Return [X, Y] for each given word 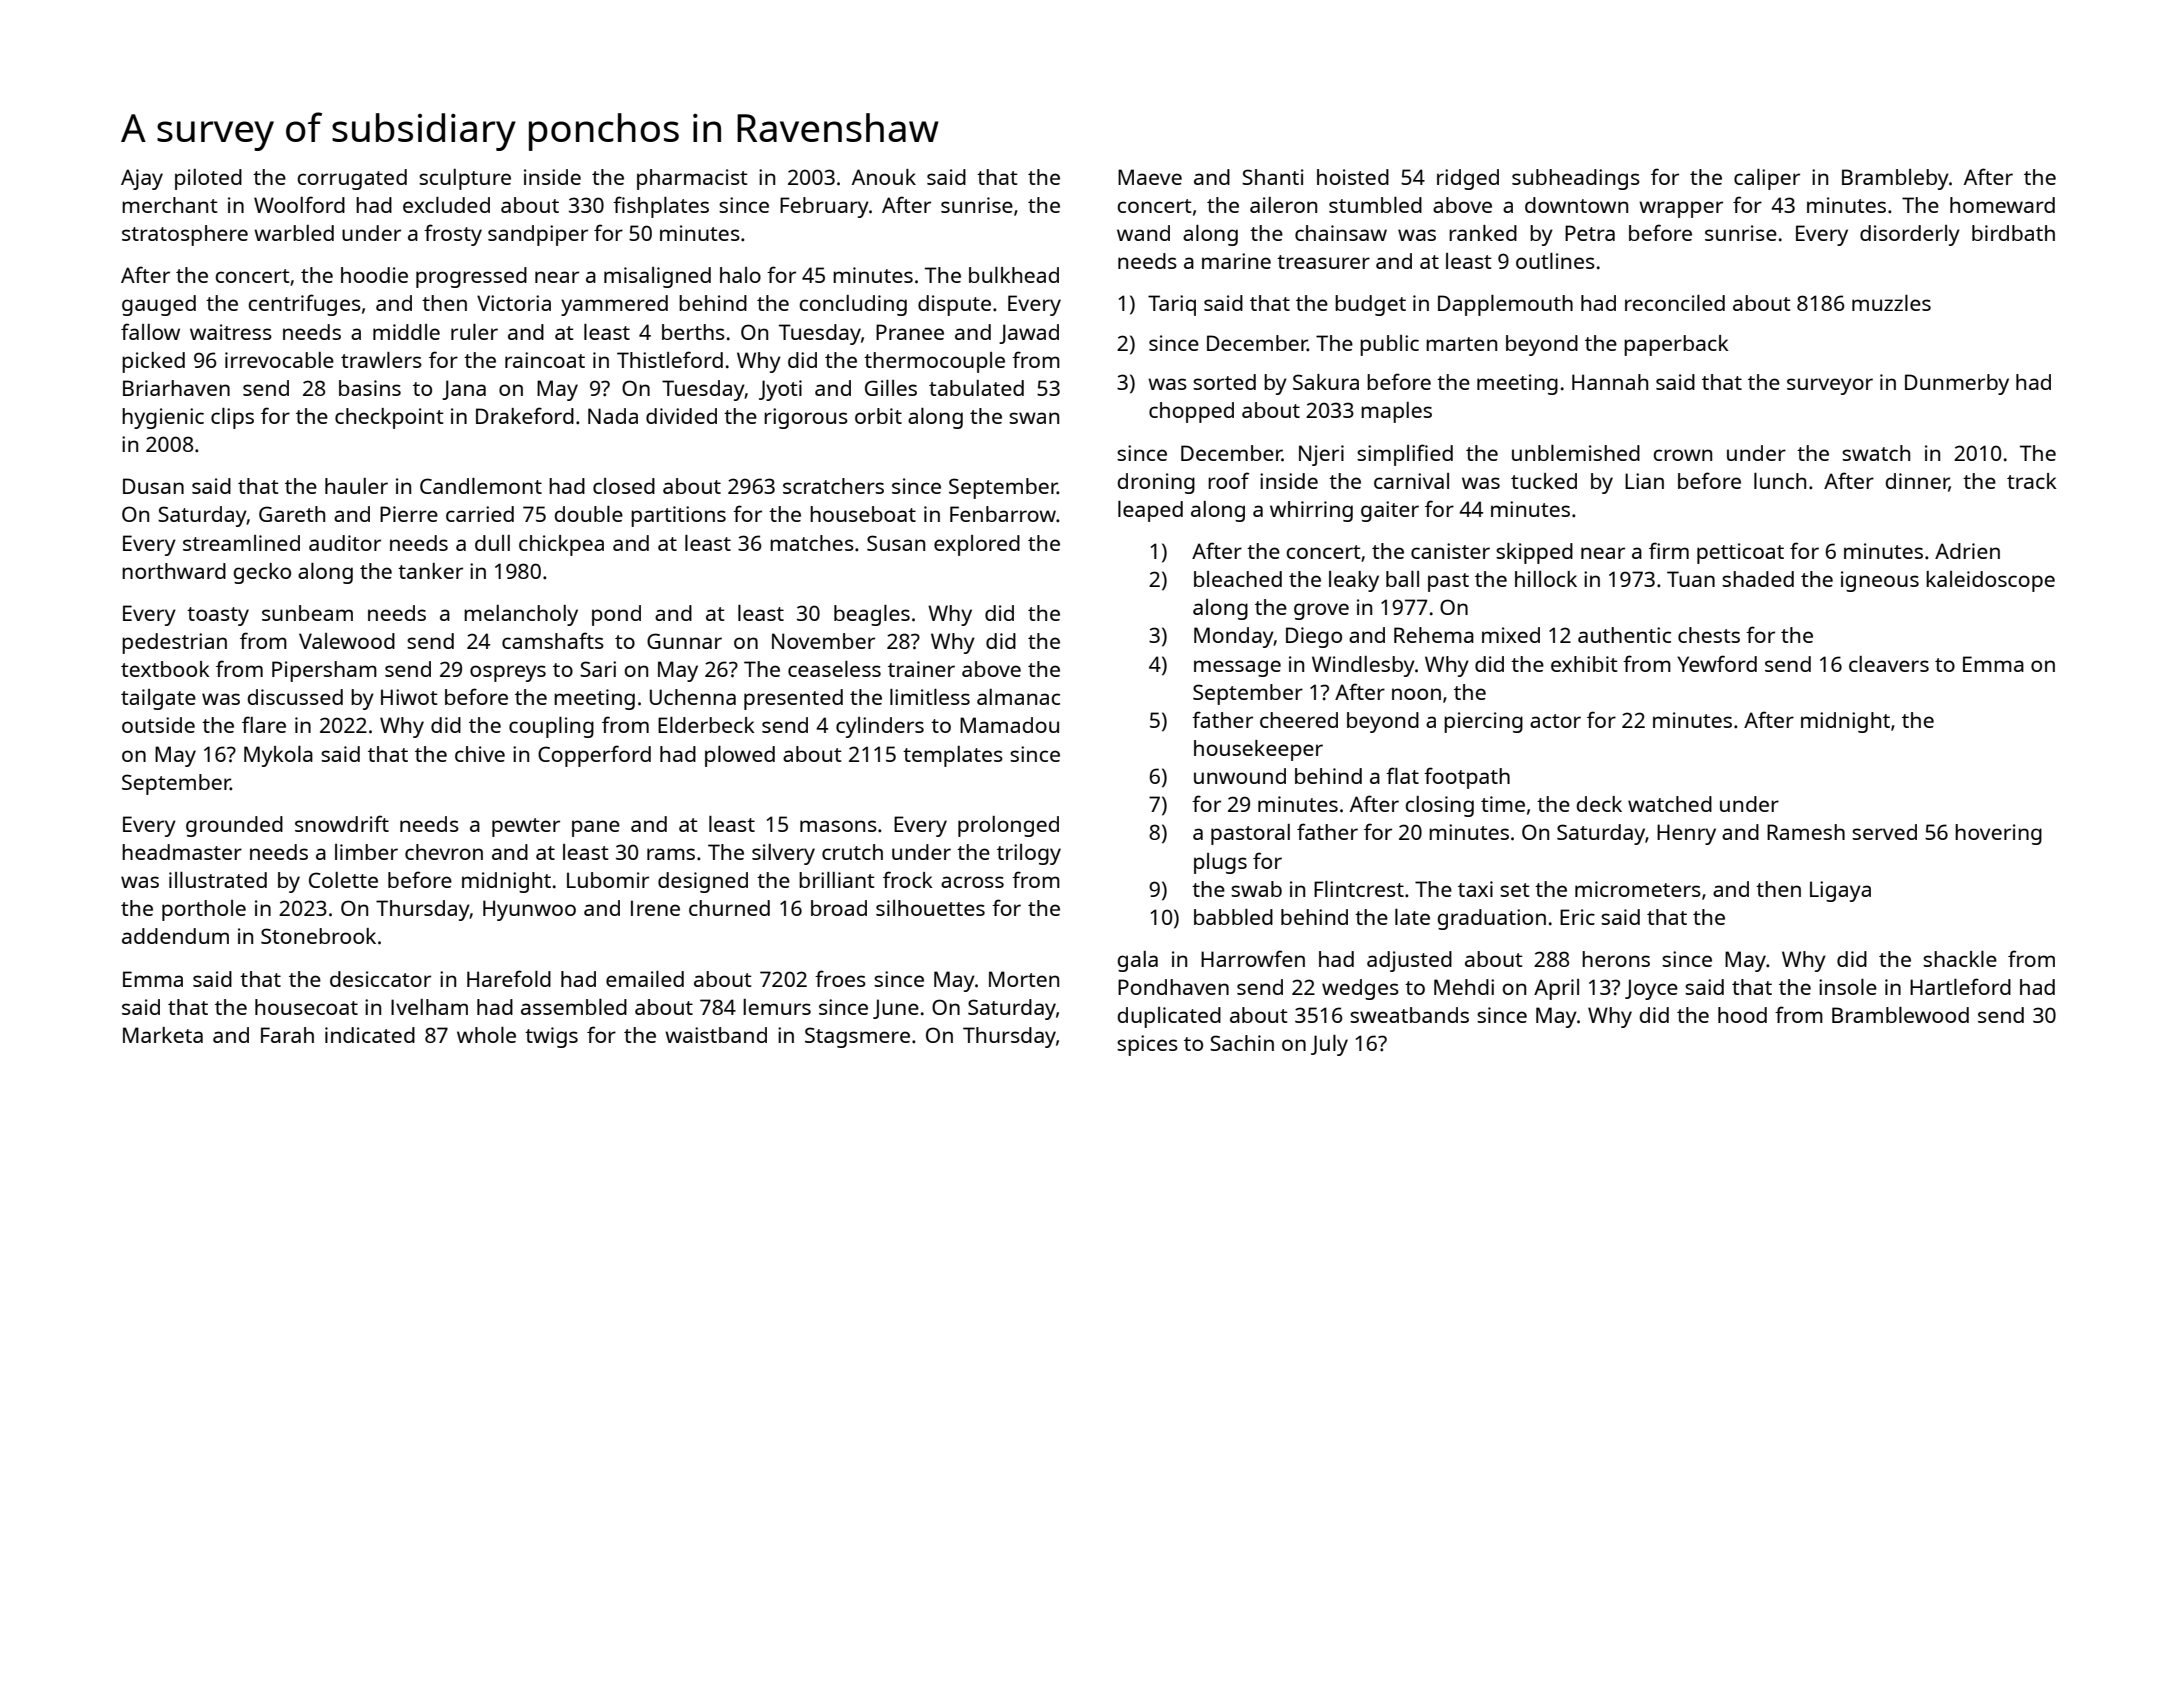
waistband [716, 1035]
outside [158, 725]
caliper [1767, 179]
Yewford [1717, 663]
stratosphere [185, 235]
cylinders [880, 727]
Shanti [1273, 177]
